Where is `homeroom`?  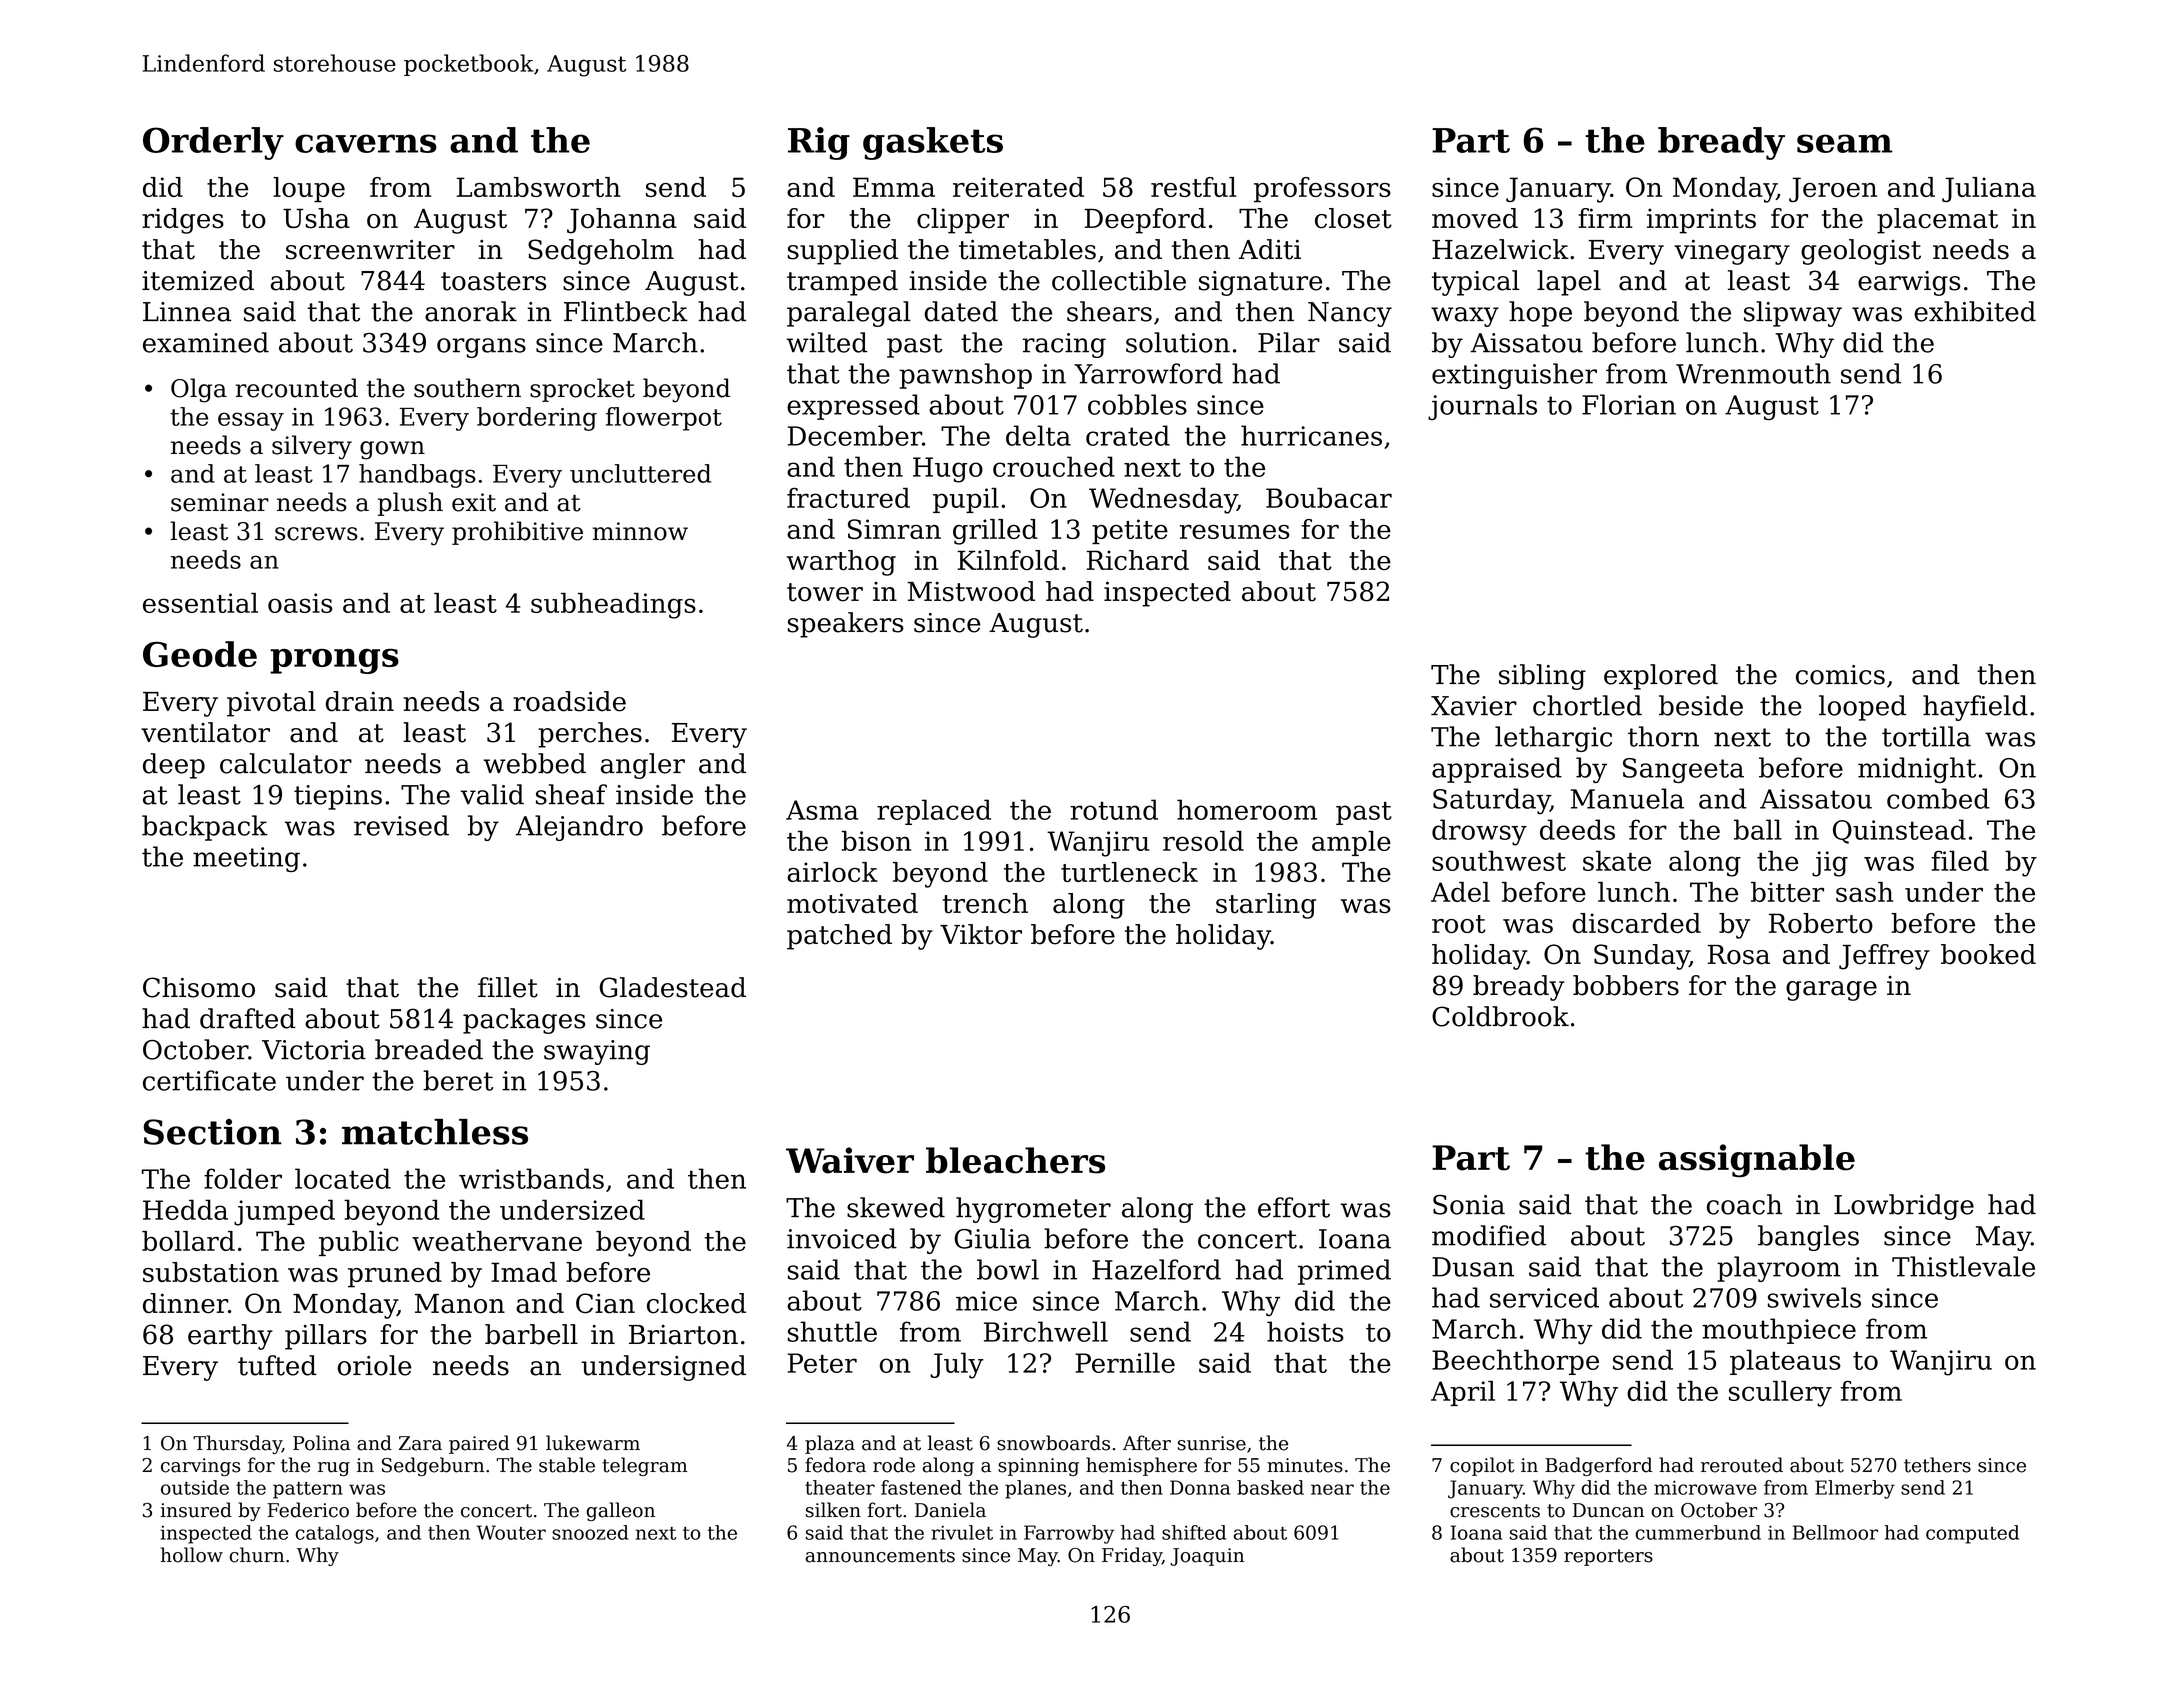 homeroom is located at coordinates (1247, 809).
